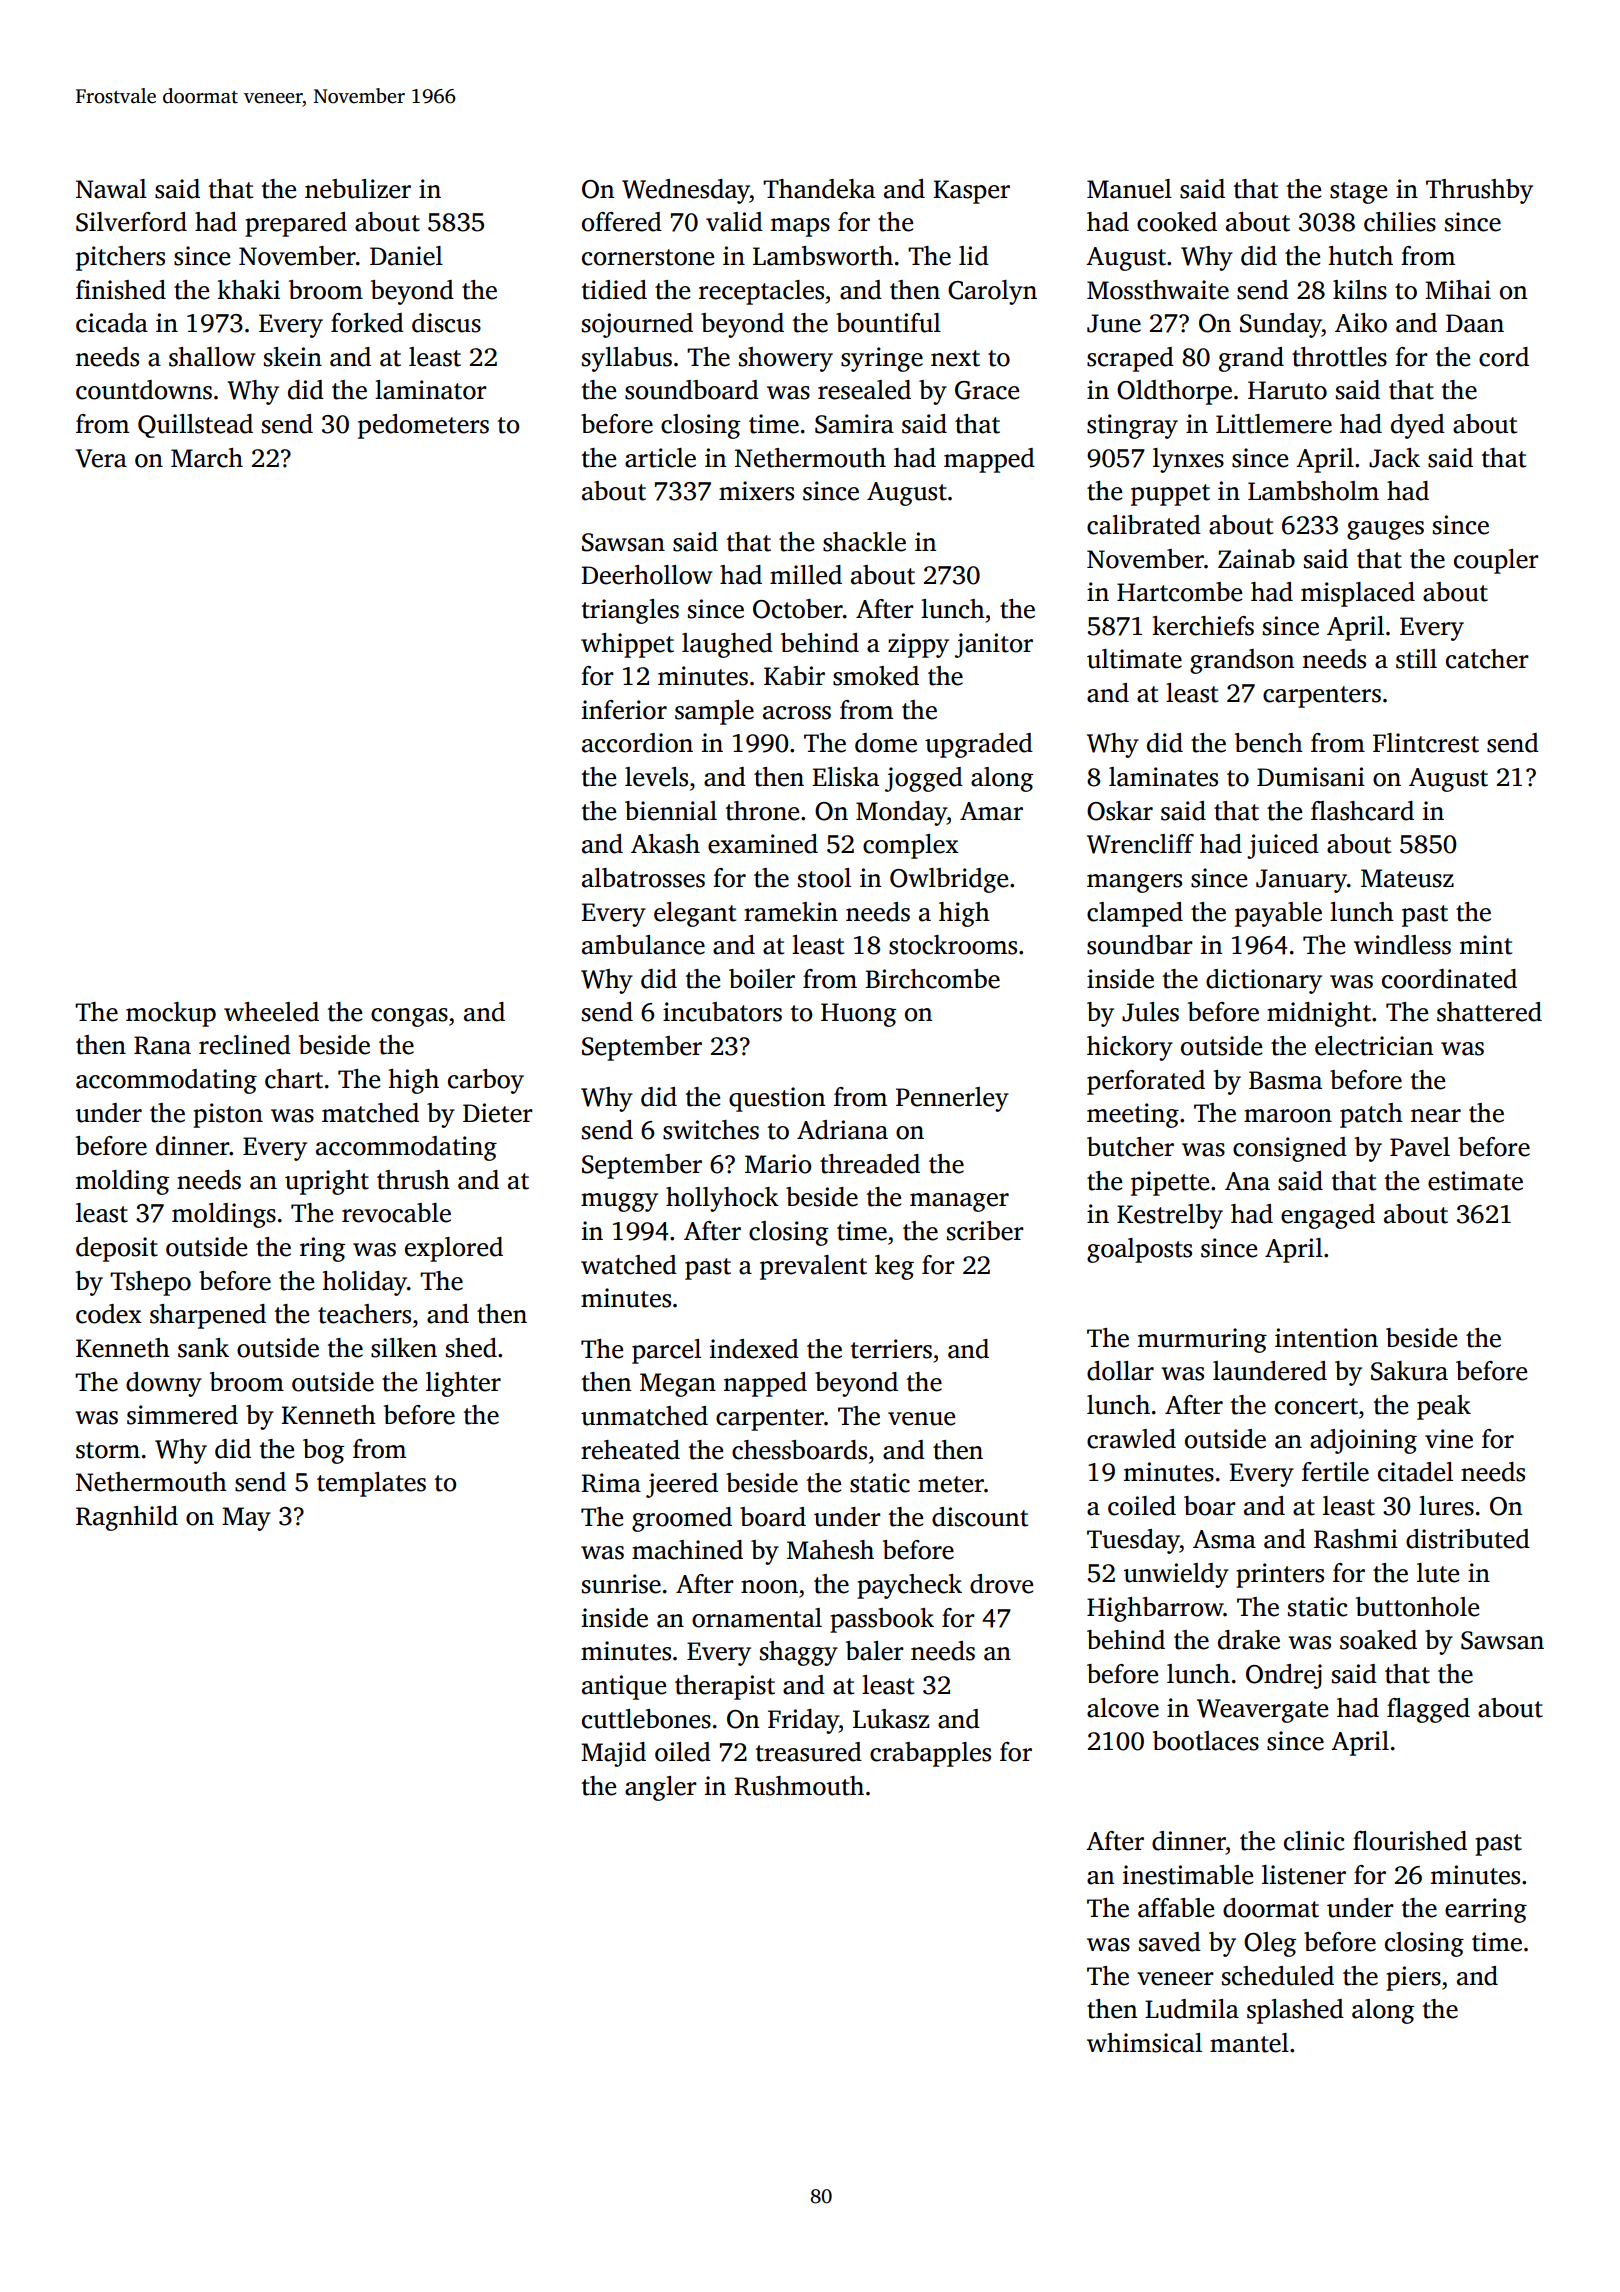 The height and width of the image is (2292, 1620). Describe the element at coordinates (613, 1754) in the image. I see `Majid` at that location.
